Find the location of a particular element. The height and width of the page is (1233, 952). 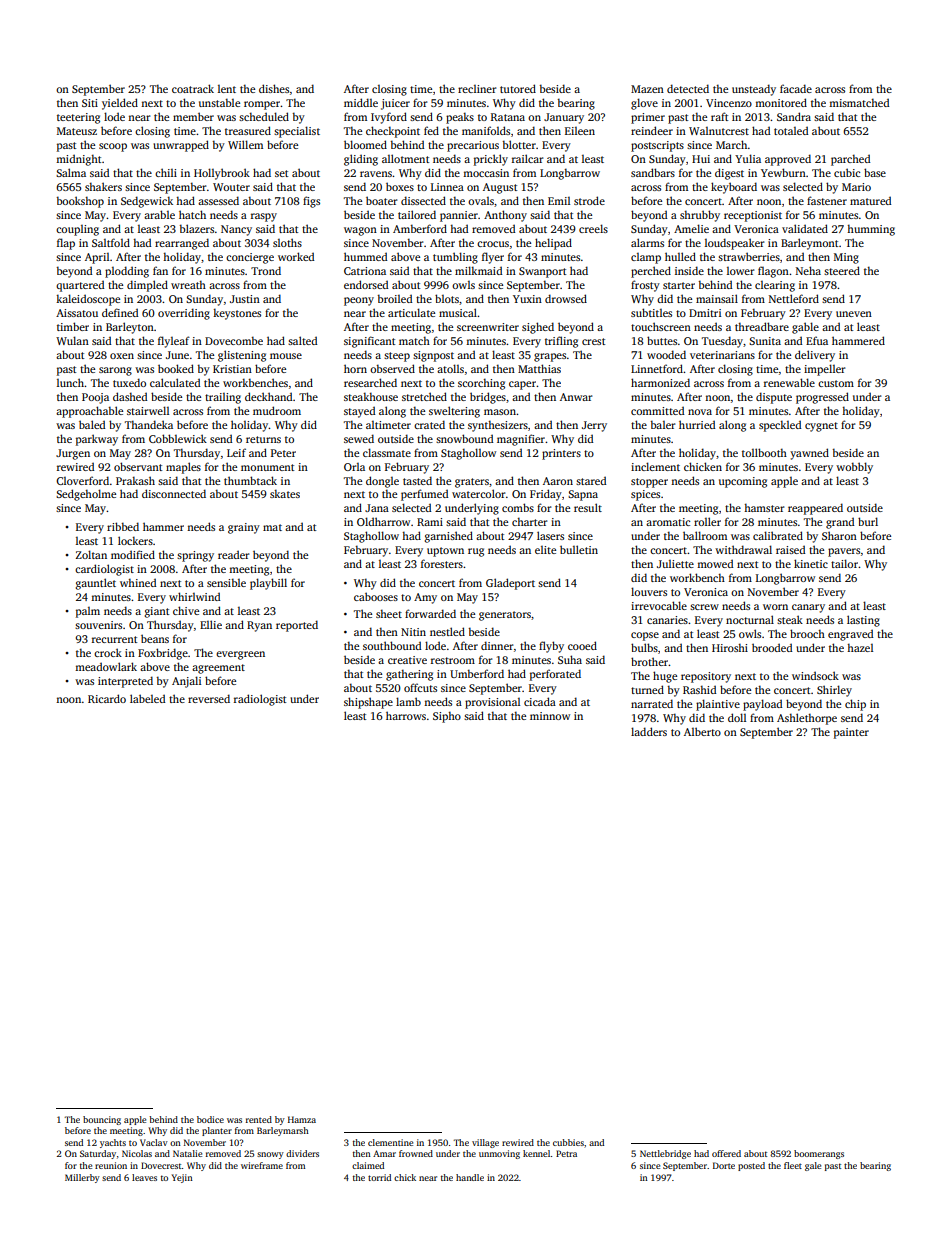

significant is located at coordinates (369, 342).
